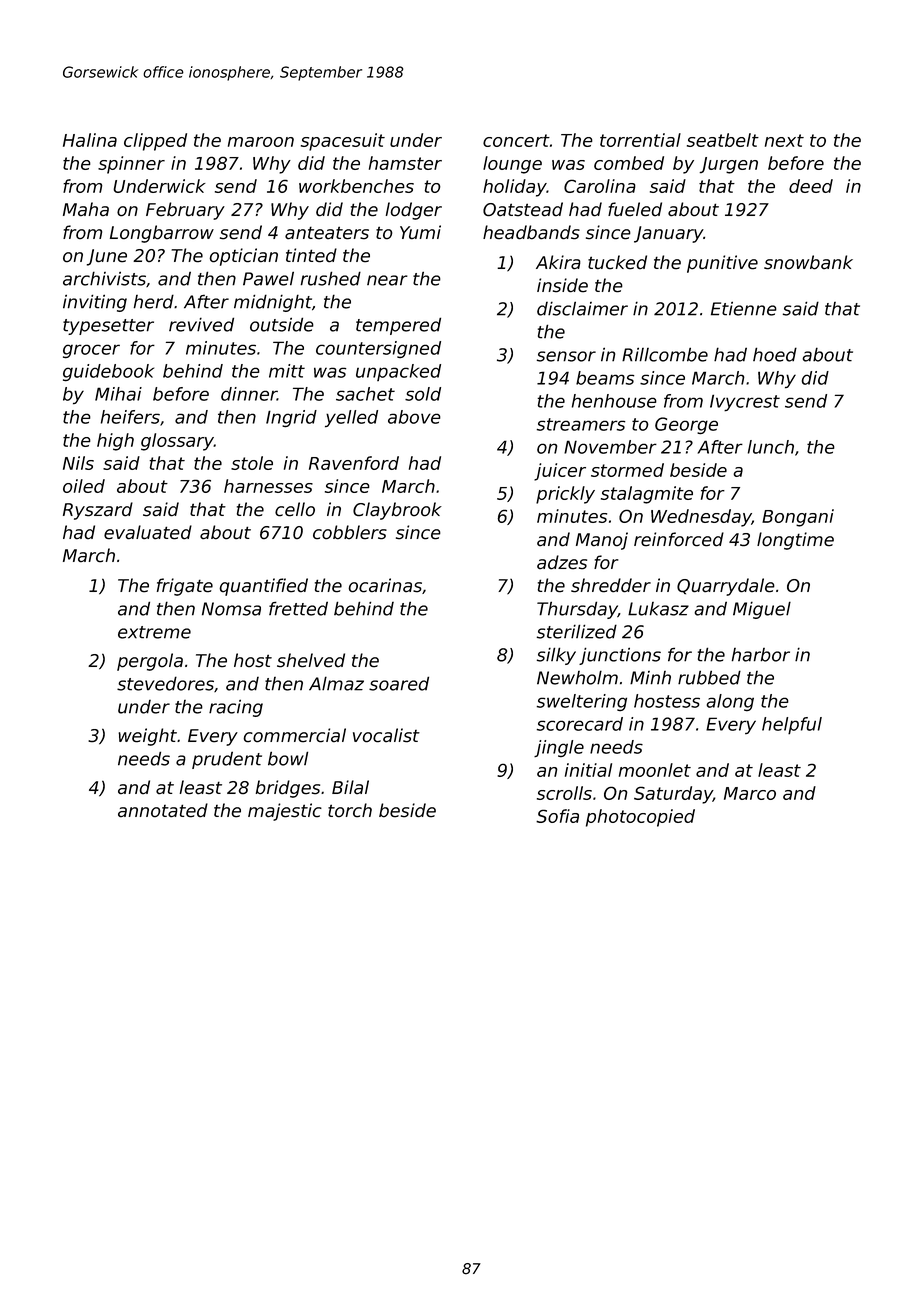  I want to click on pergola, so click(150, 662).
